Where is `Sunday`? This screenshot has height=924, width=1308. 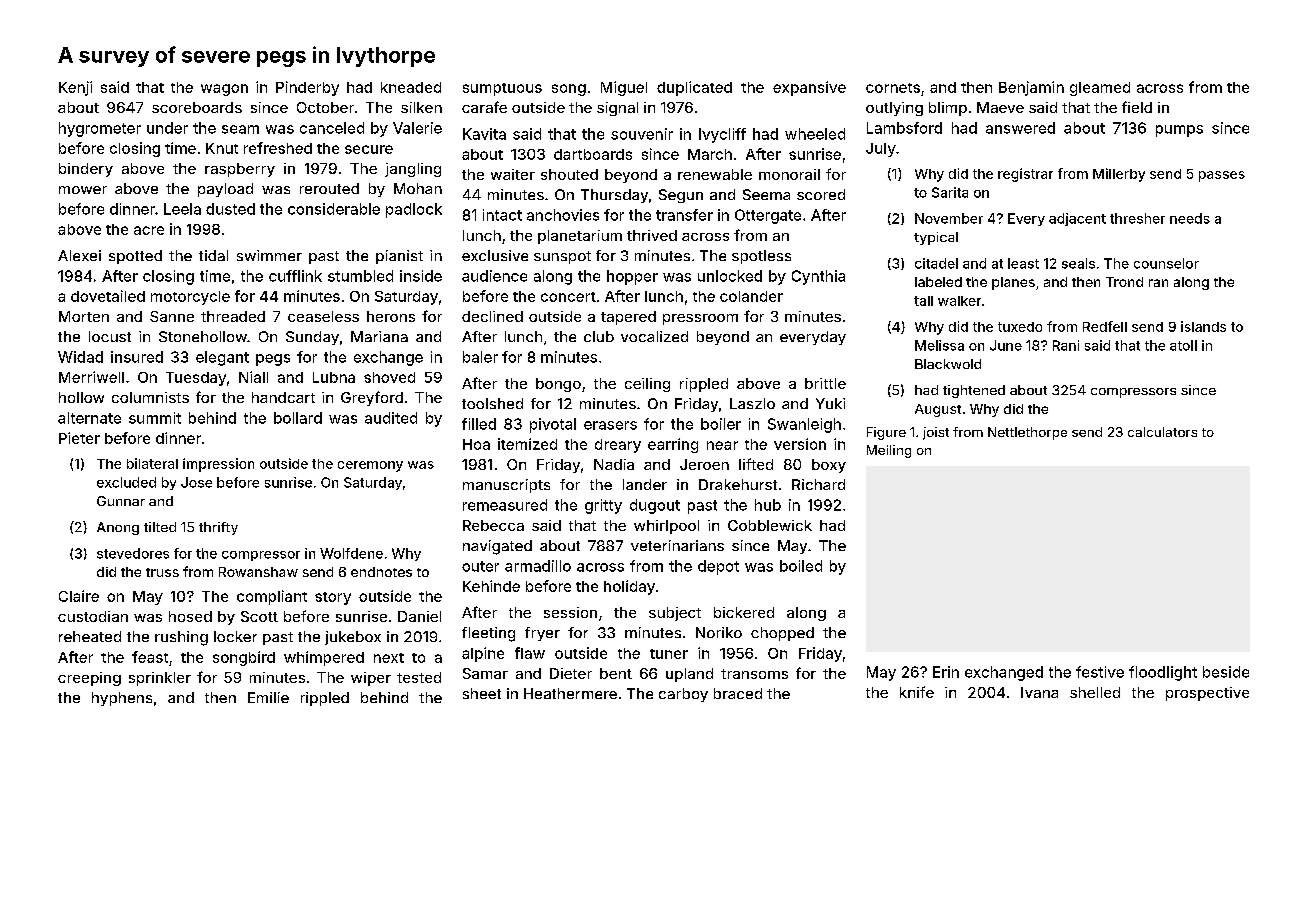 Sunday is located at coordinates (312, 338).
